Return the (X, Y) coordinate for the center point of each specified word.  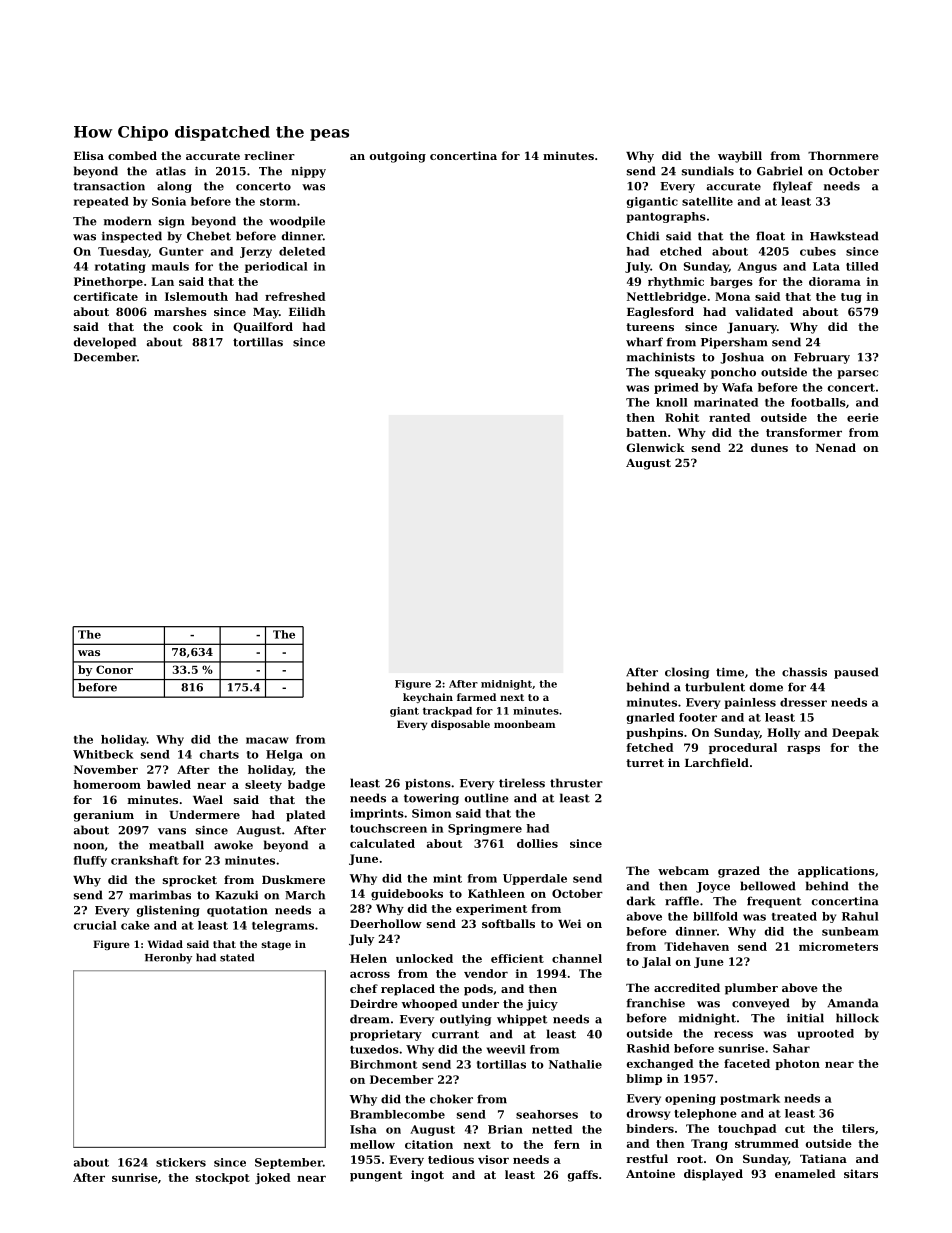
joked (273, 1178)
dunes (769, 447)
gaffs (583, 1176)
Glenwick (656, 447)
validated (764, 311)
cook (188, 326)
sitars (861, 1173)
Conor (114, 669)
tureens (650, 327)
